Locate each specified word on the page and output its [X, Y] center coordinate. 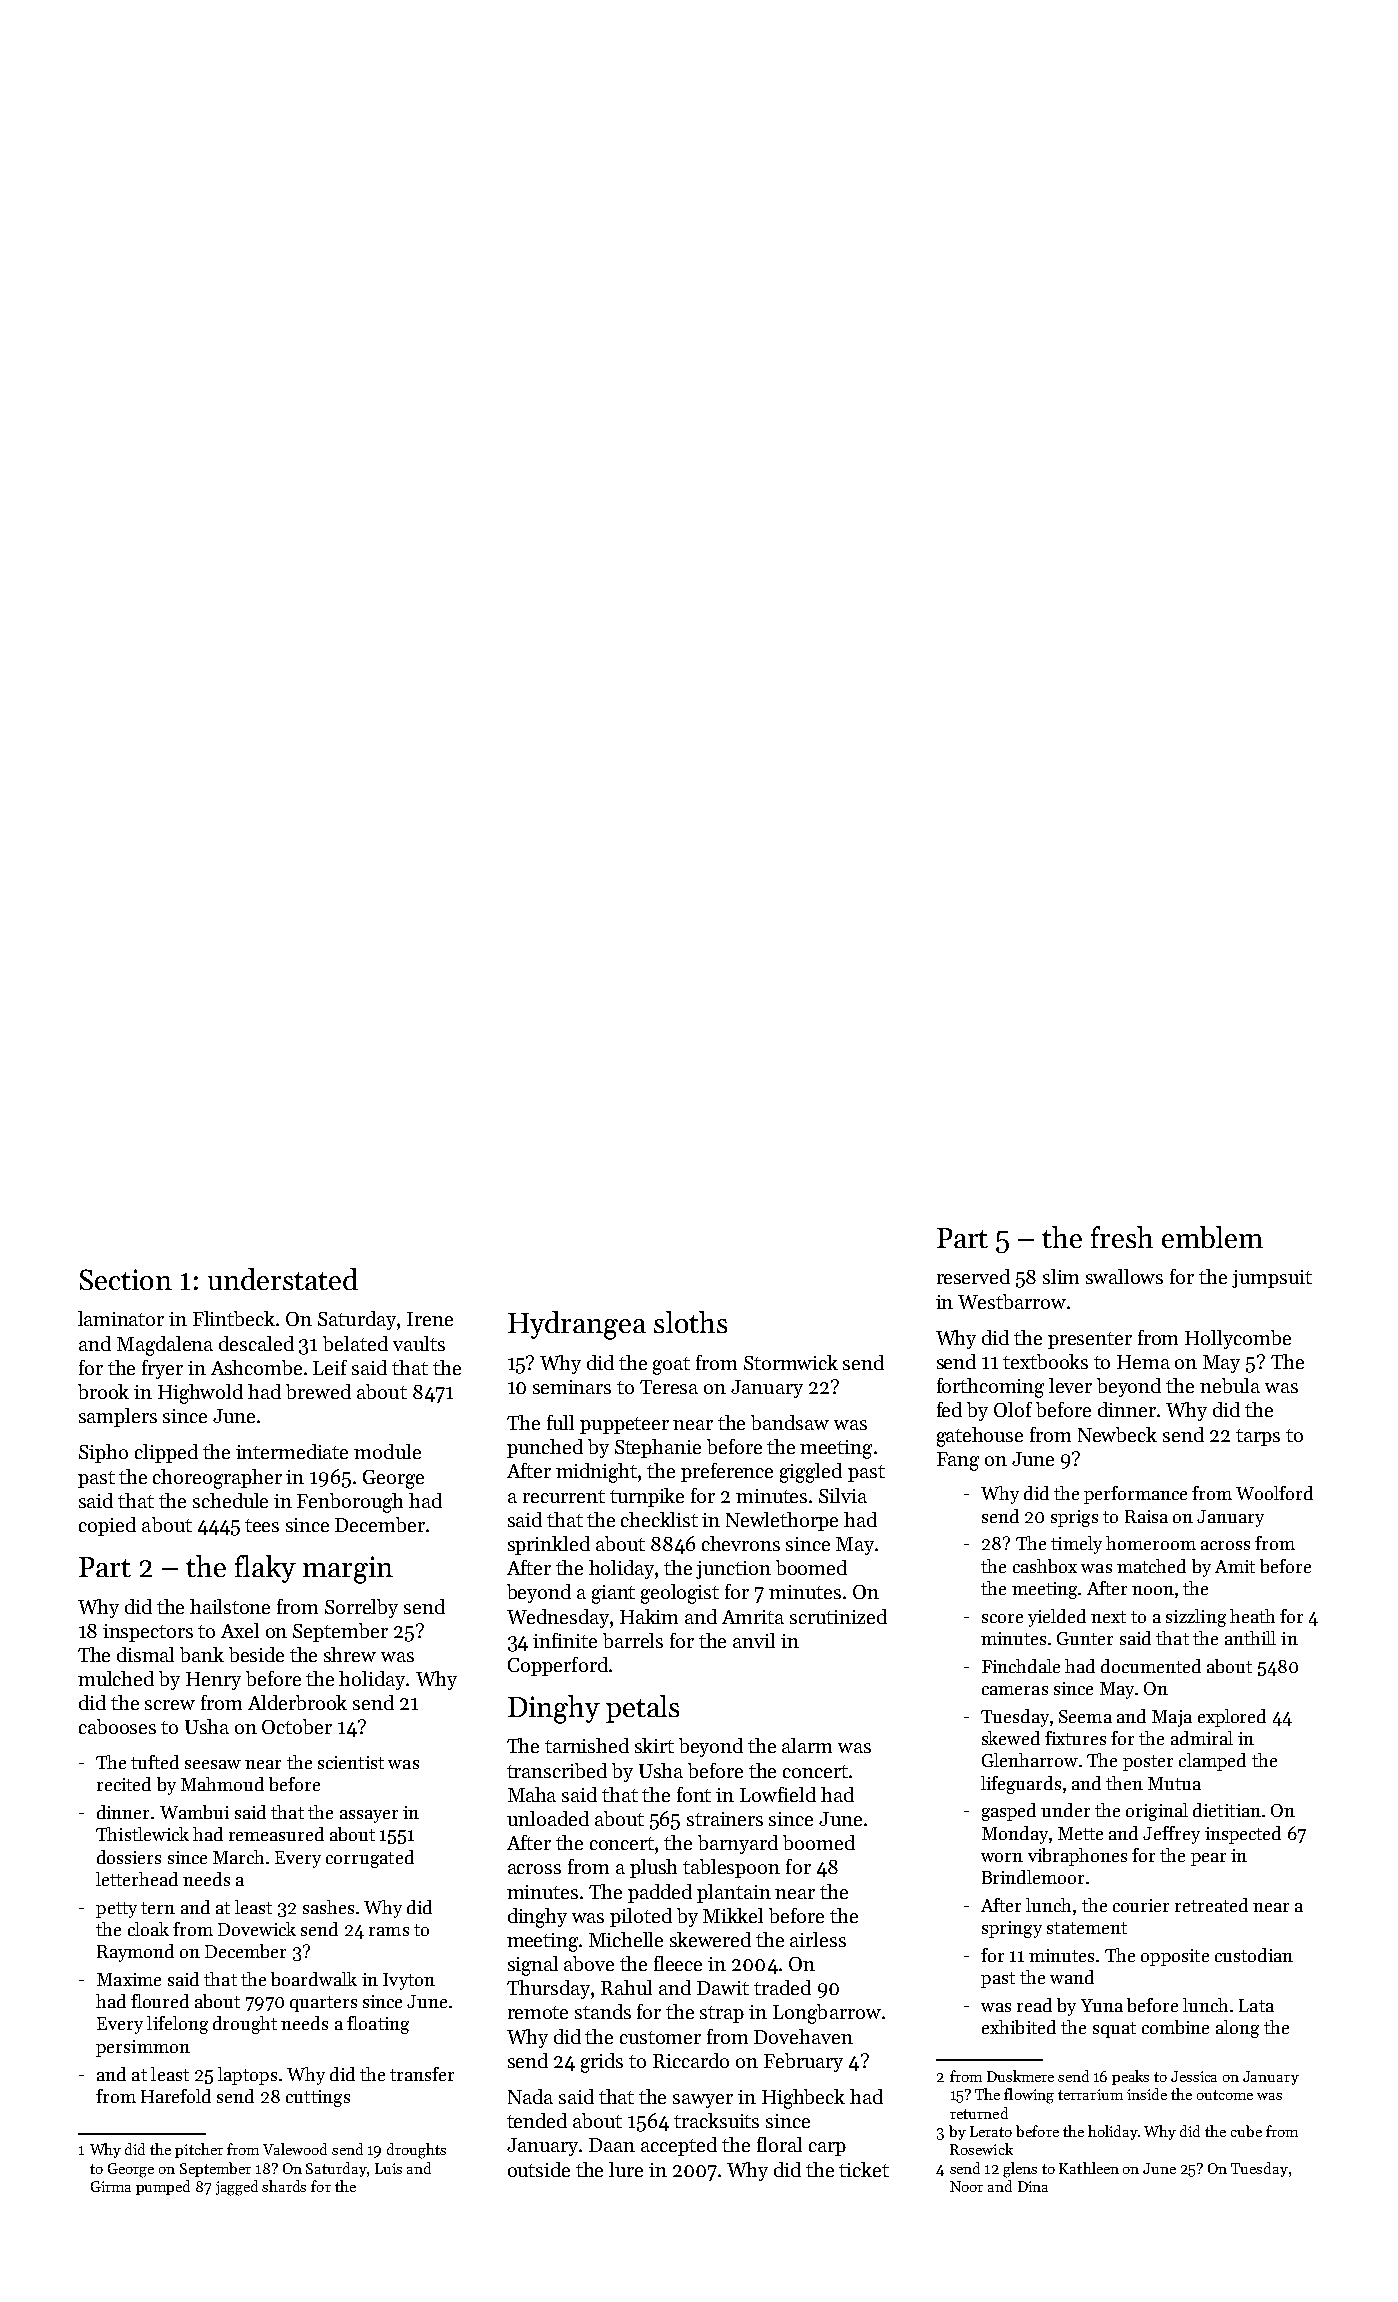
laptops [247, 2076]
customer [660, 2037]
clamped [1212, 1762]
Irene [430, 1319]
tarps [1258, 1437]
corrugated [370, 1859]
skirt [654, 1745]
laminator [121, 1318]
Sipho [103, 1453]
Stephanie [658, 1448]
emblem [1212, 1237]
